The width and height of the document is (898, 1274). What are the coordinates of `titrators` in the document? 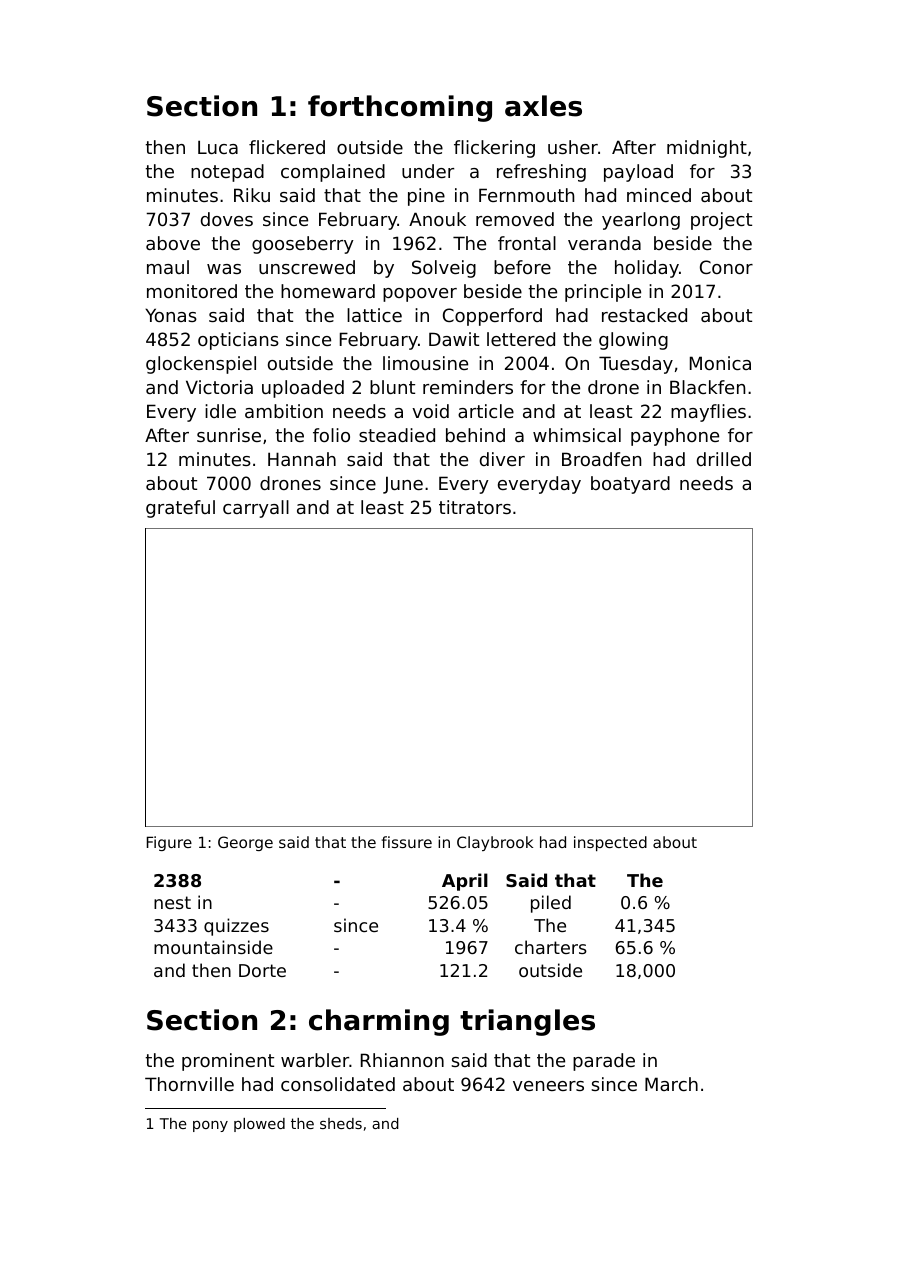 It's located at (475, 507).
